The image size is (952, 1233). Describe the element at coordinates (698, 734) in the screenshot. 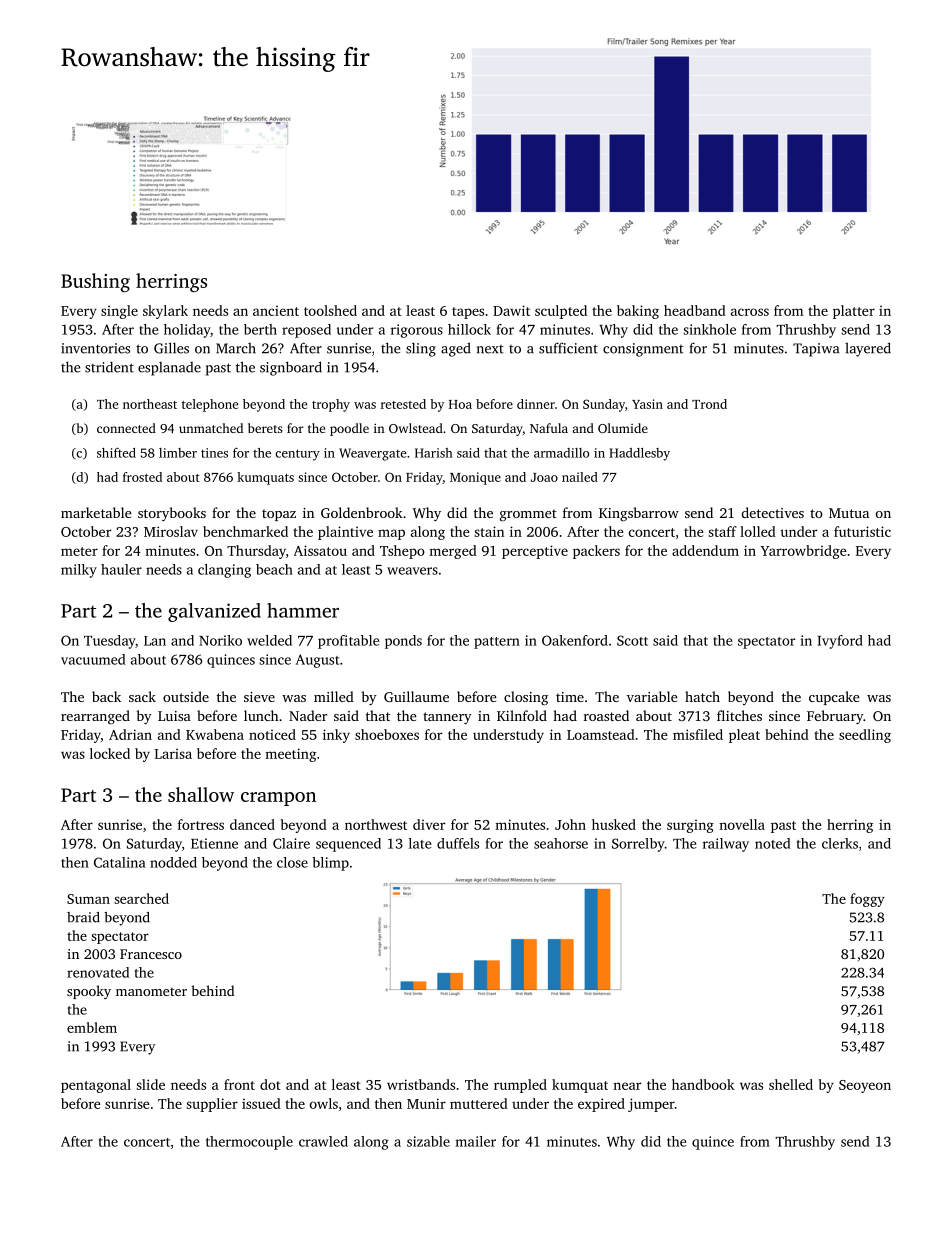

I see `misfiled` at that location.
